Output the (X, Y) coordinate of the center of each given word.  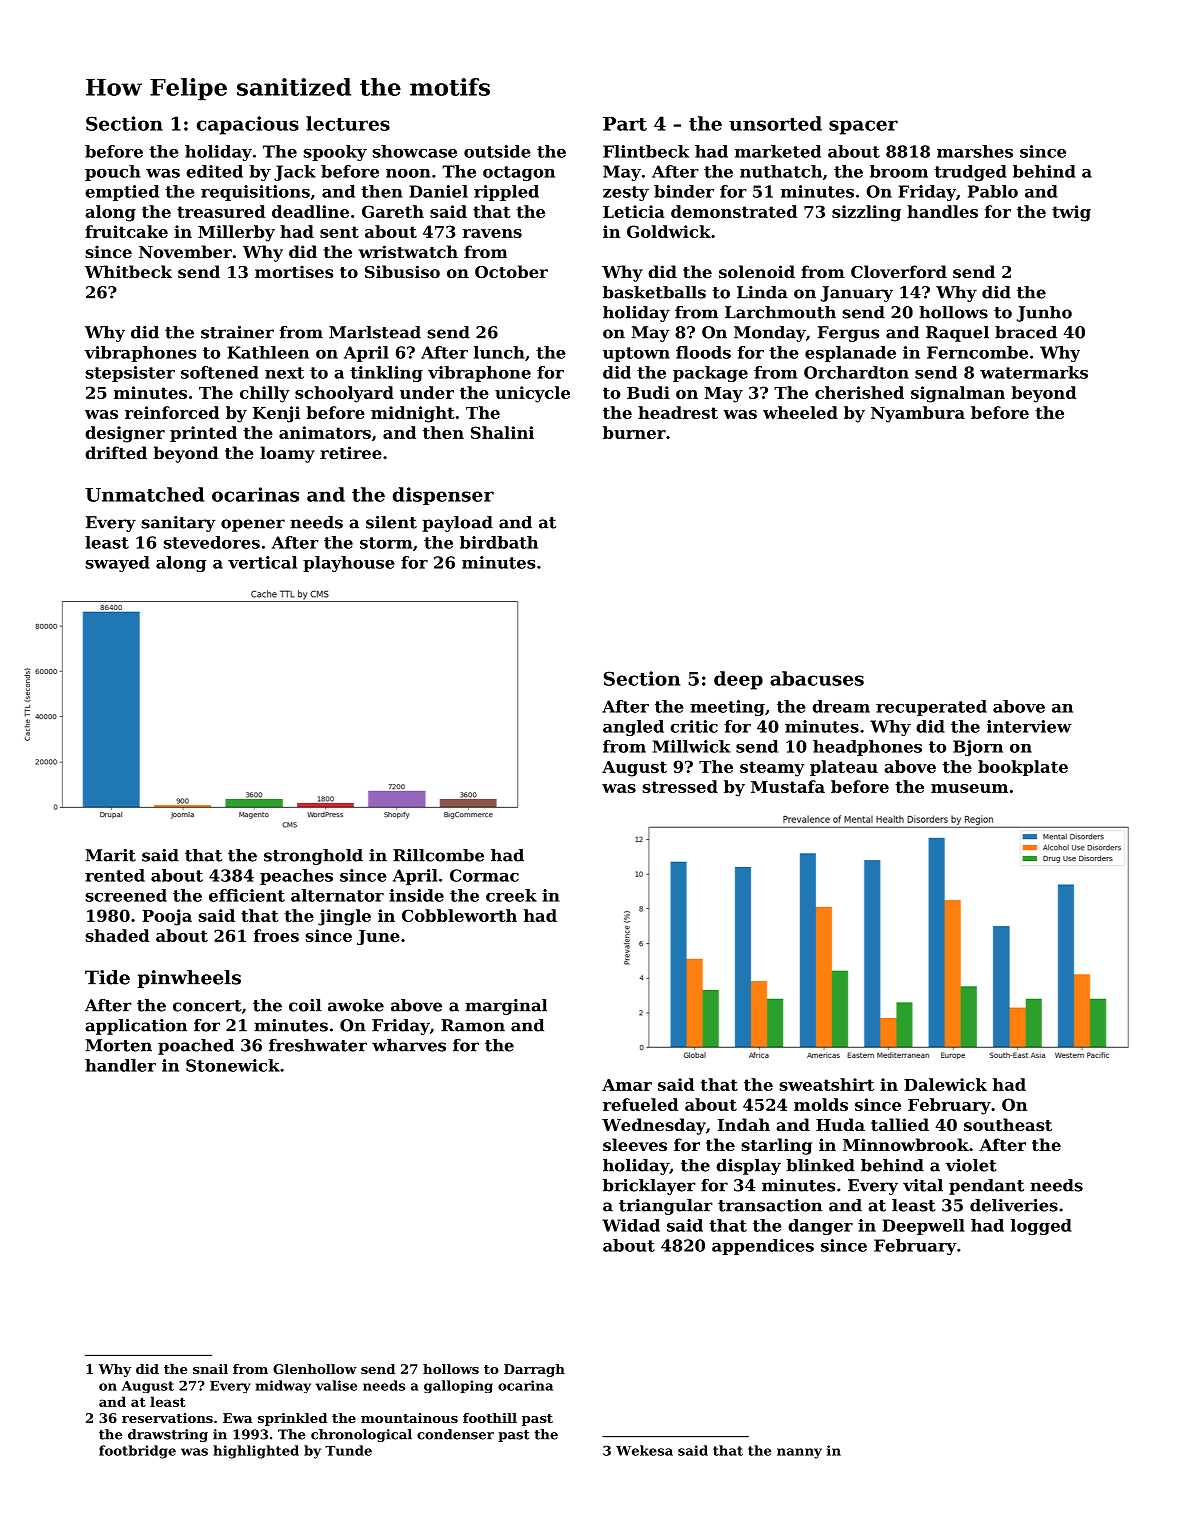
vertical (262, 562)
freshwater (318, 1045)
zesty (626, 193)
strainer (237, 332)
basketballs (654, 292)
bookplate (1023, 768)
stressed (680, 786)
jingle (344, 917)
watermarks (1034, 372)
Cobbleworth (459, 915)
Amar (627, 1085)
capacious (248, 125)
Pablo (993, 191)
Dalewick (945, 1084)
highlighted (256, 1452)
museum (969, 788)
